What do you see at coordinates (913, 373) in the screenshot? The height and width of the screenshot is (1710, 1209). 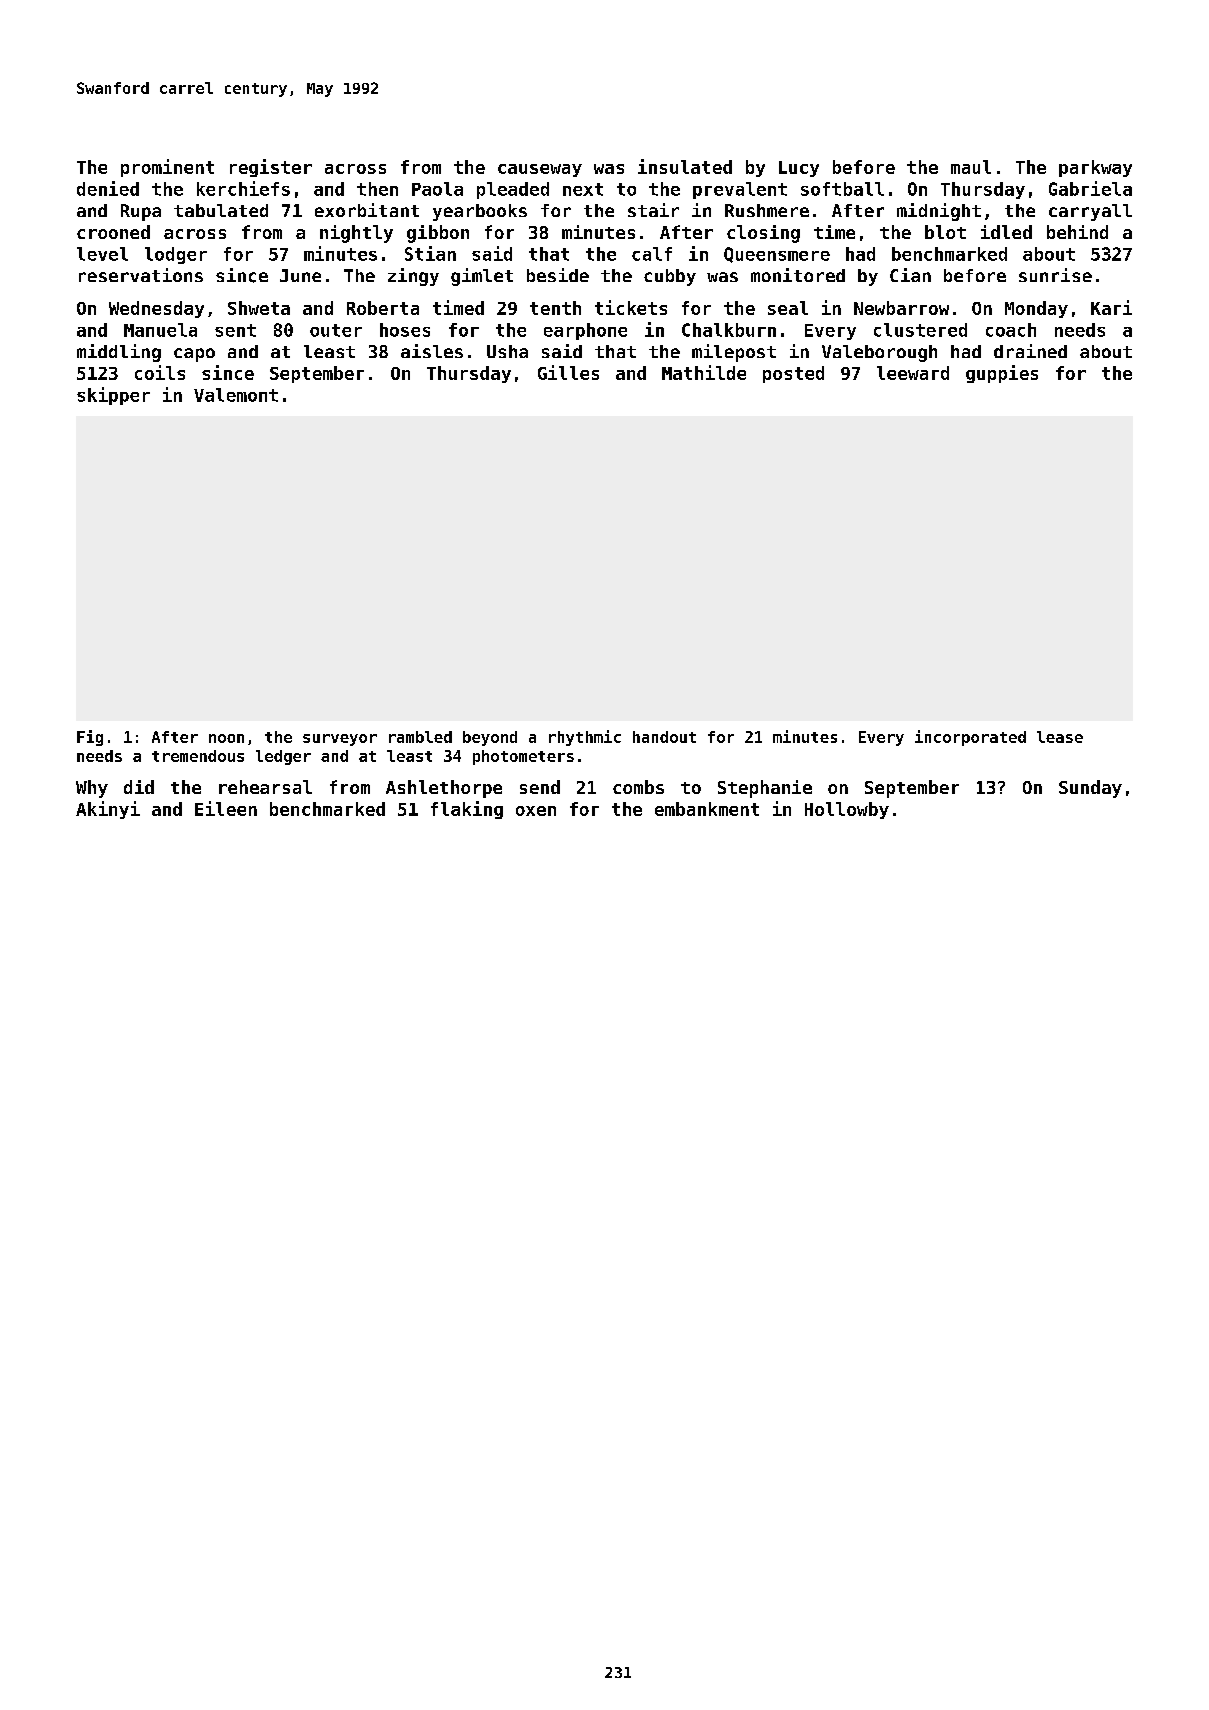 I see `leeward` at bounding box center [913, 373].
